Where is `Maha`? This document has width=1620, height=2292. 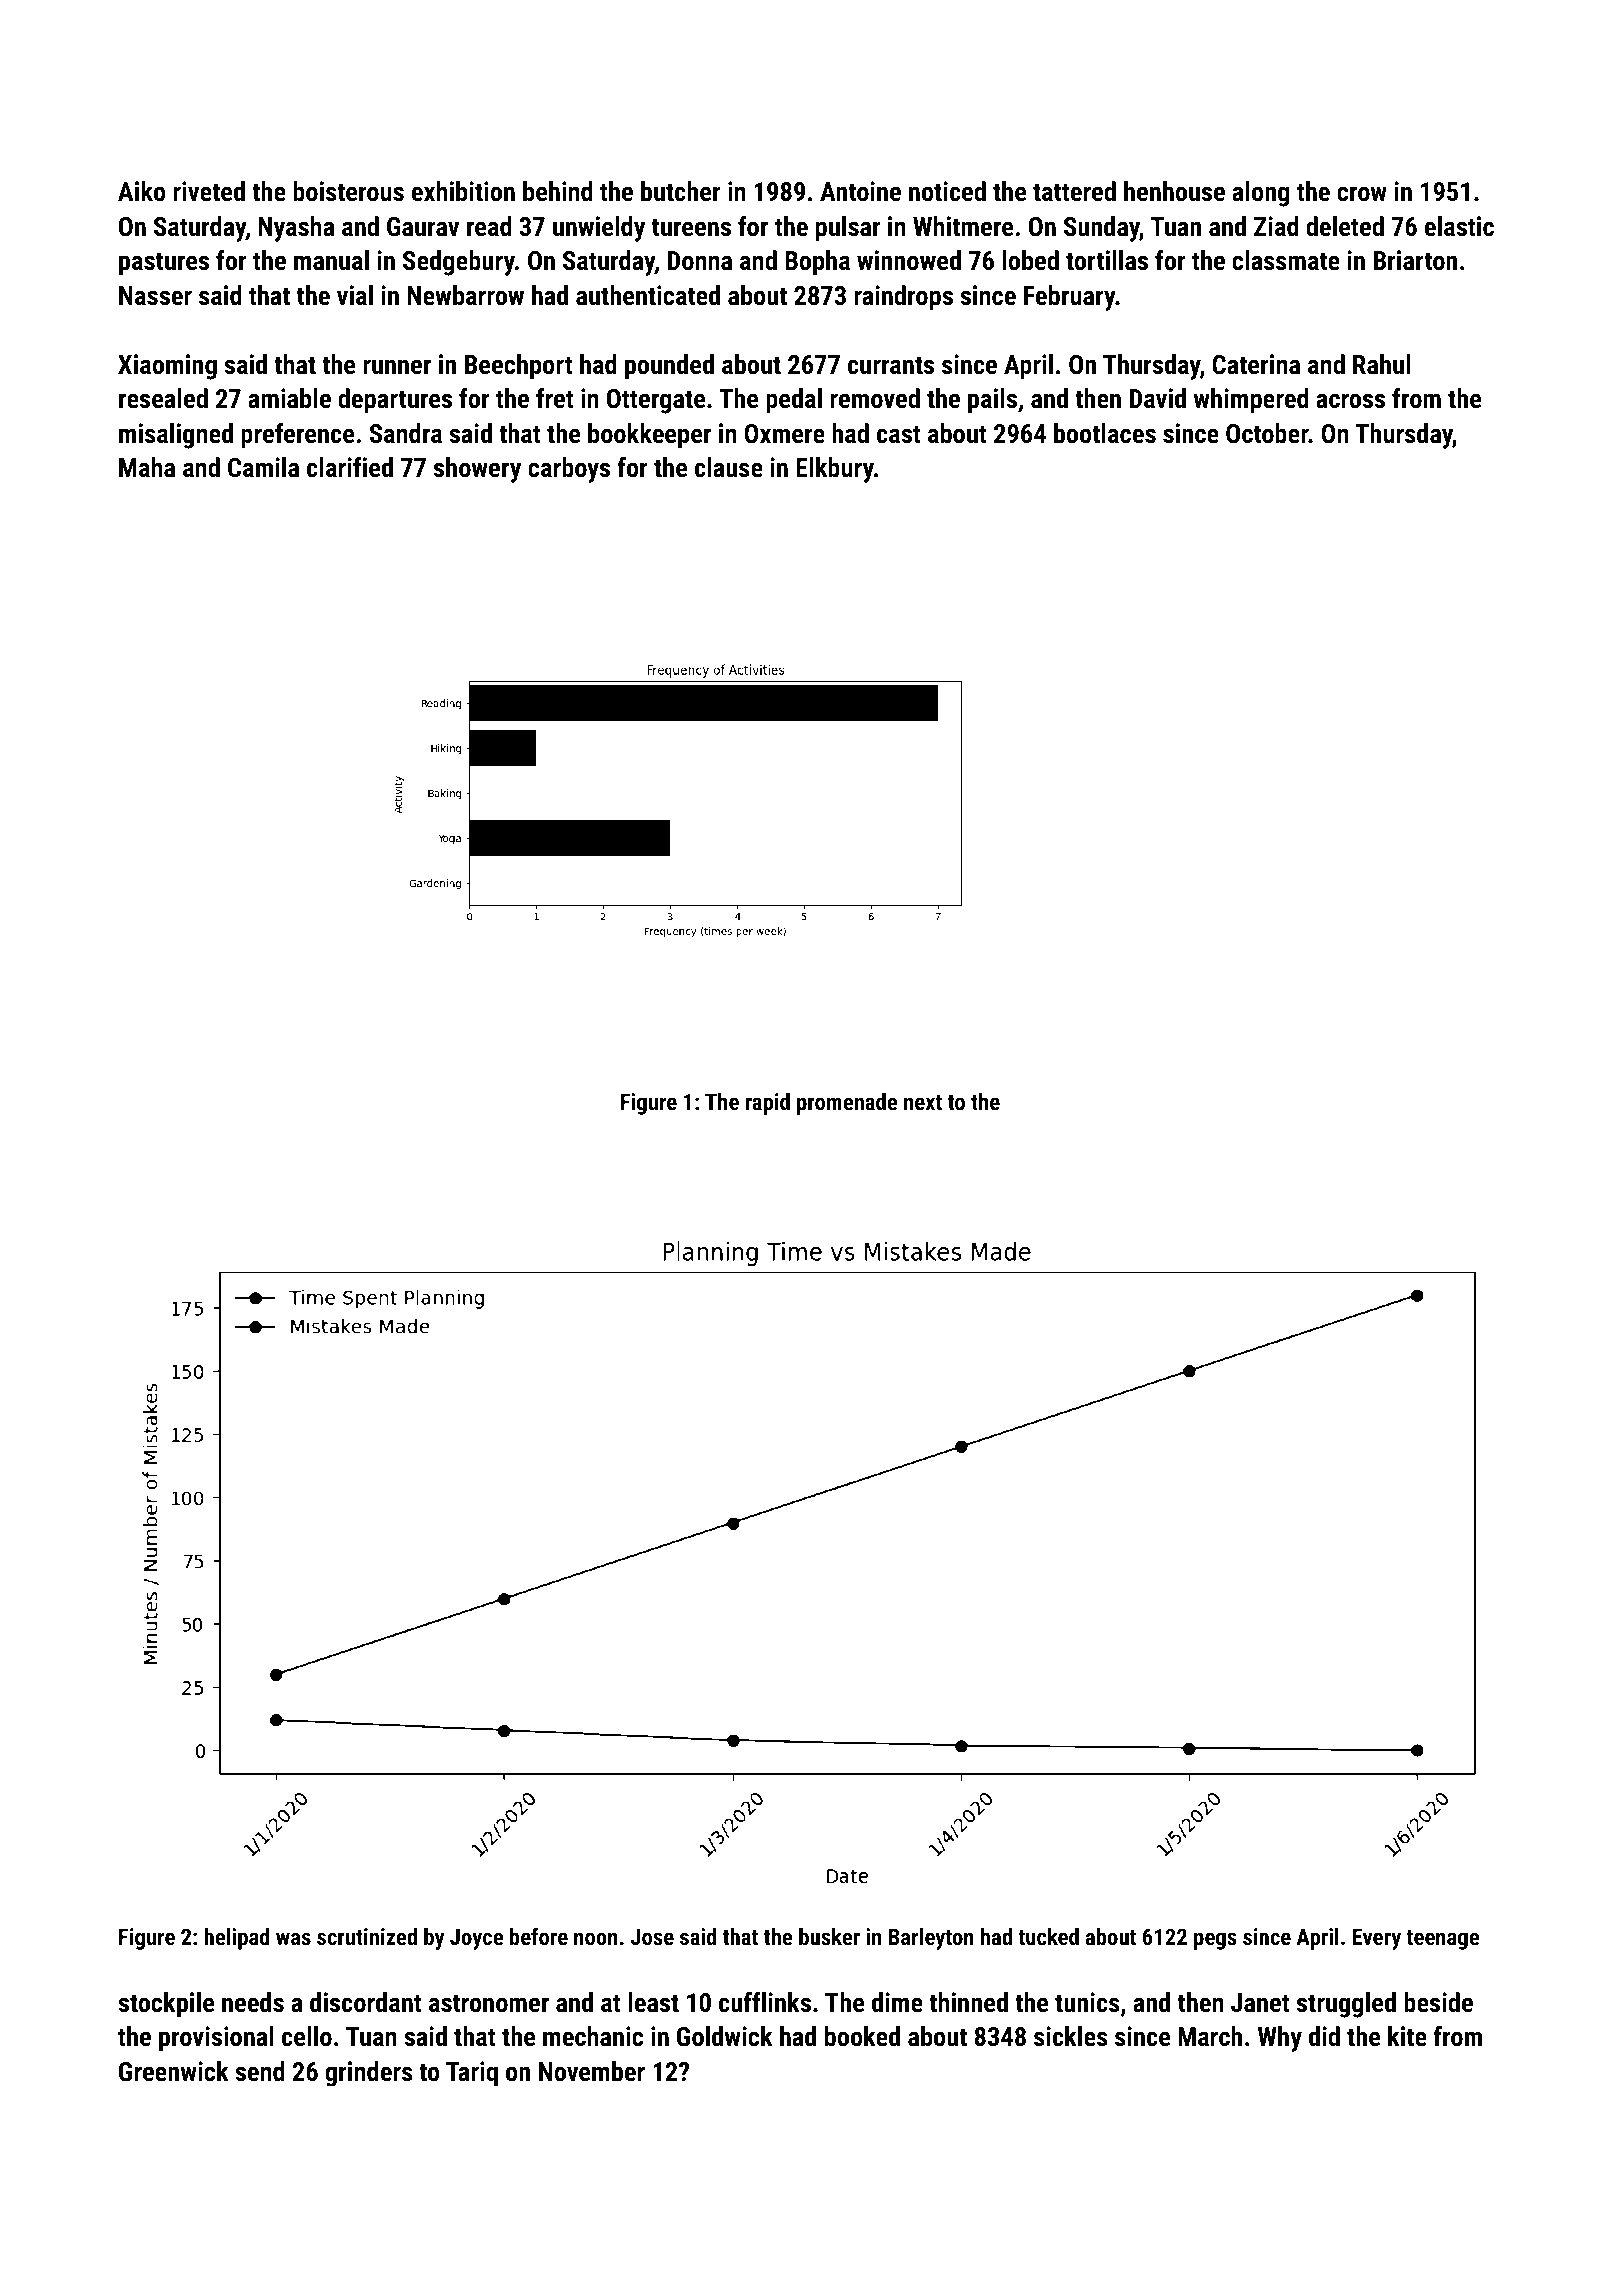
Maha is located at coordinates (147, 467).
